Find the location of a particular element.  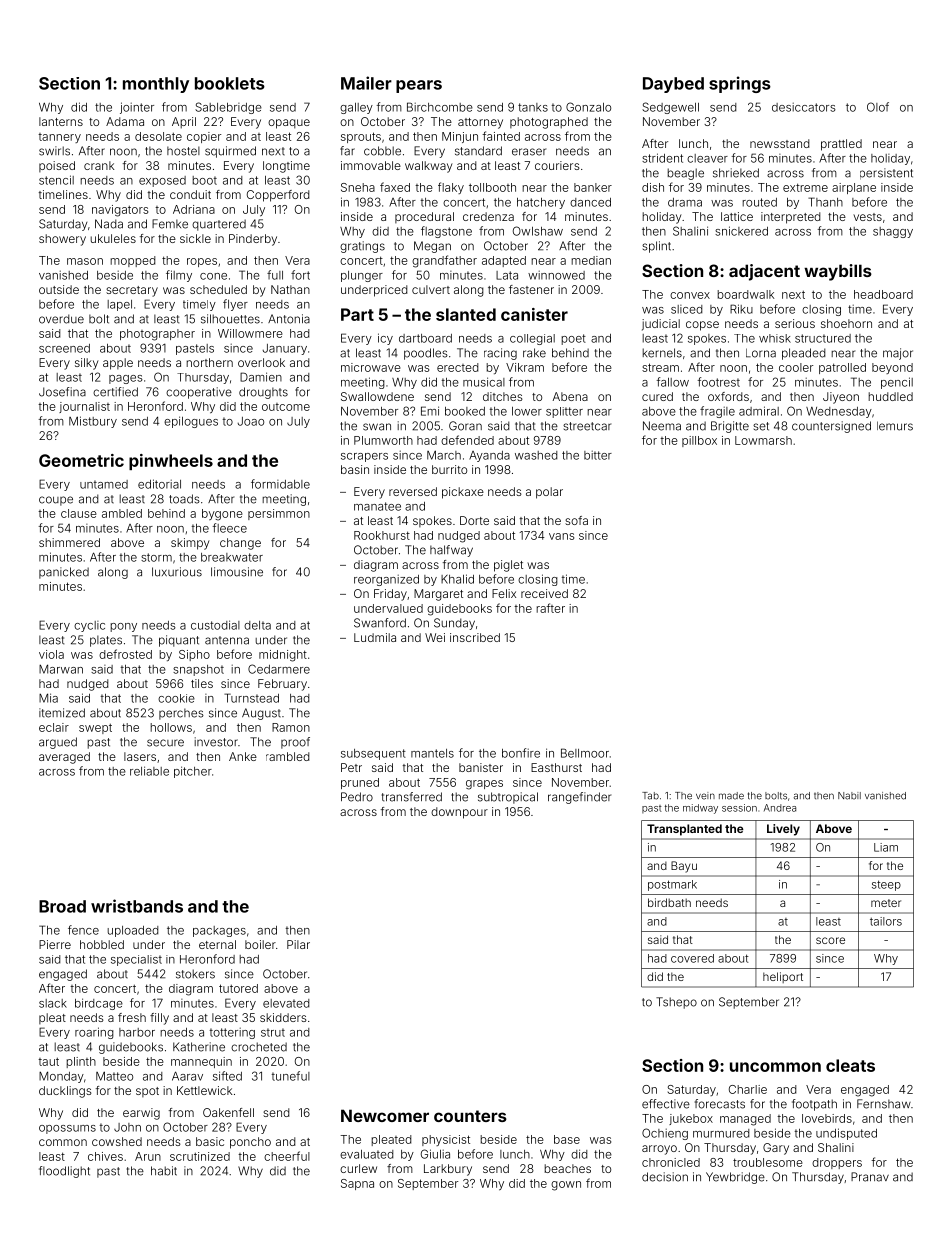

fallow is located at coordinates (673, 382).
